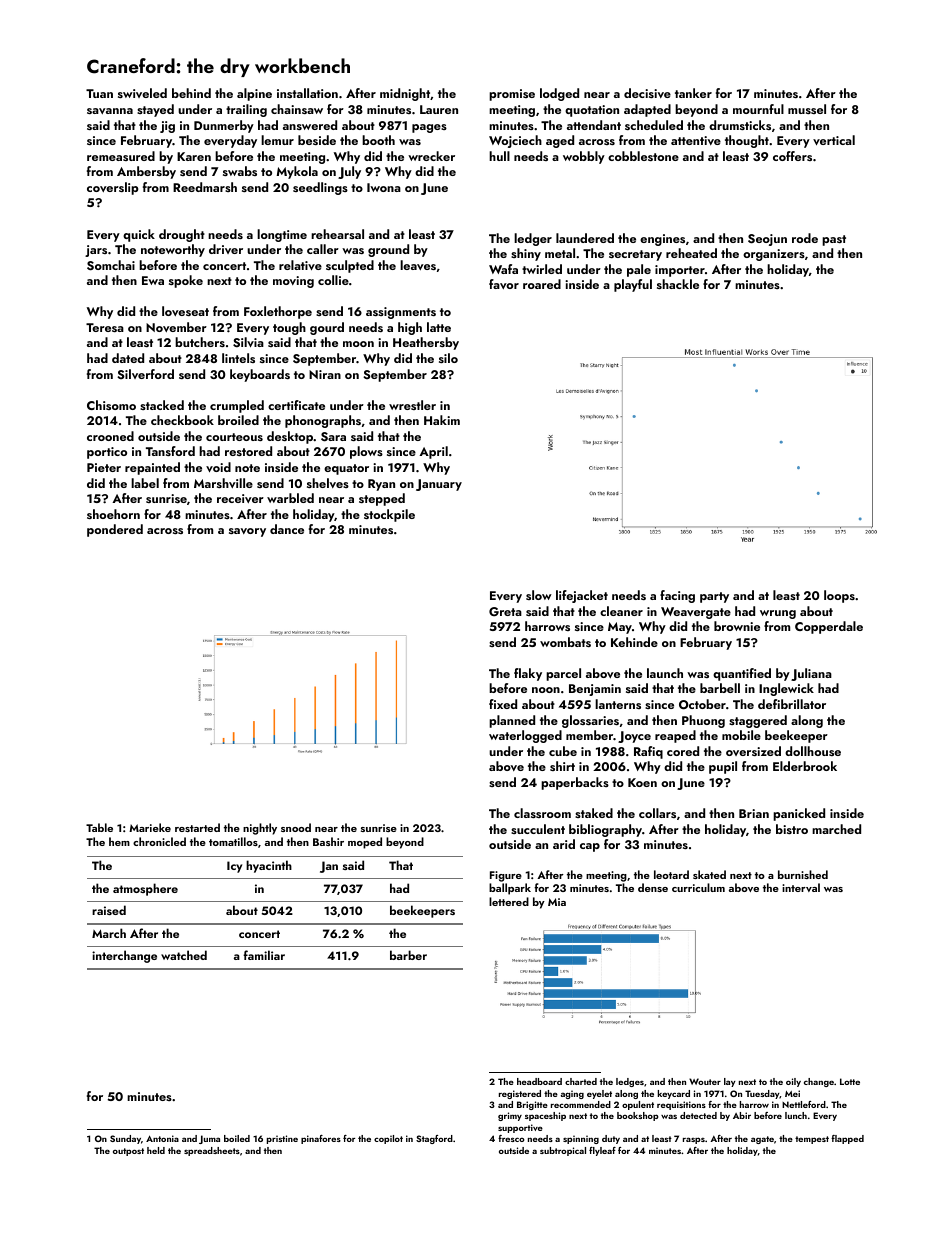 This page has height=1233, width=952. What do you see at coordinates (559, 94) in the page?
I see `lodged` at bounding box center [559, 94].
